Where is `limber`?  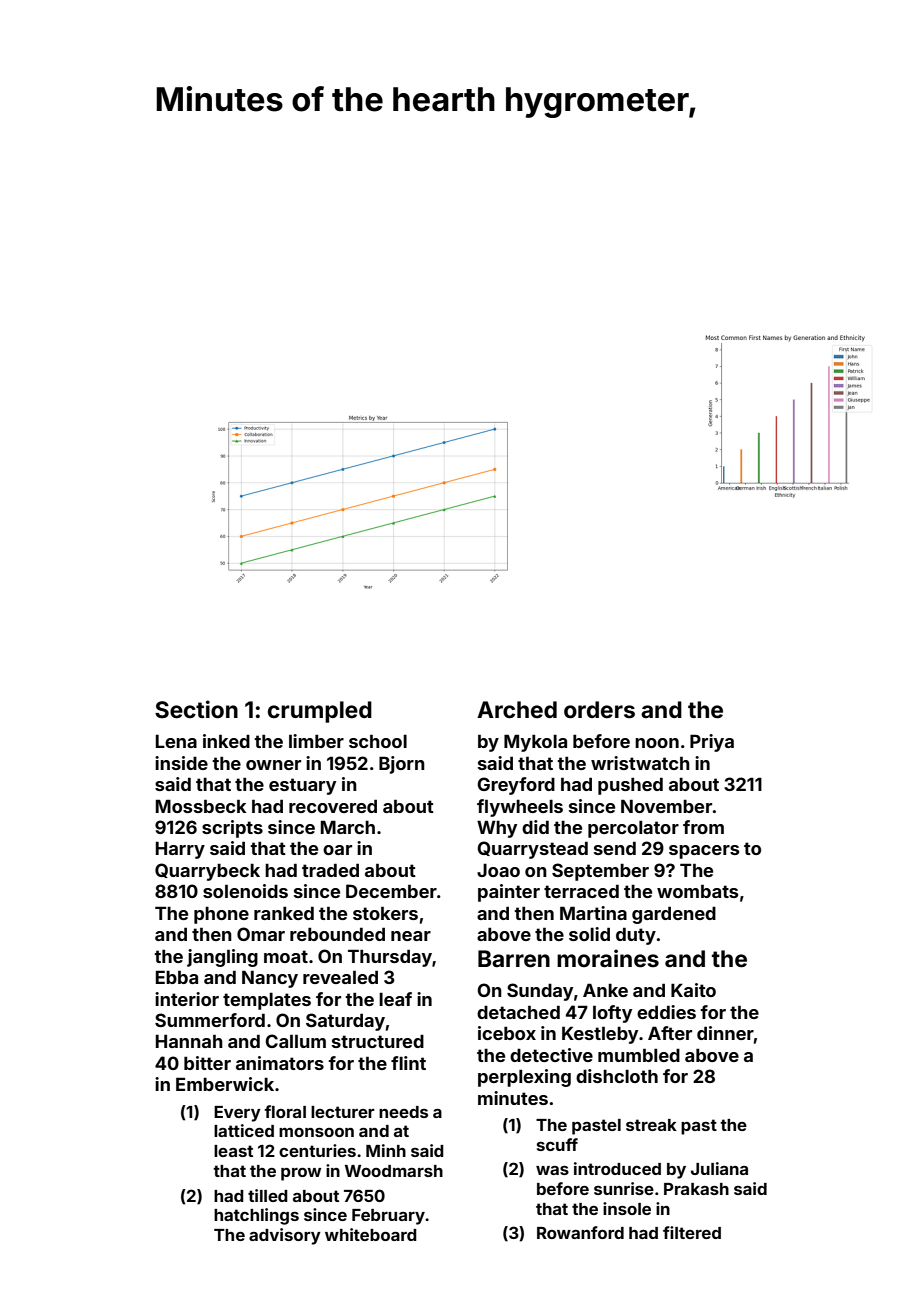
limber is located at coordinates (316, 741).
